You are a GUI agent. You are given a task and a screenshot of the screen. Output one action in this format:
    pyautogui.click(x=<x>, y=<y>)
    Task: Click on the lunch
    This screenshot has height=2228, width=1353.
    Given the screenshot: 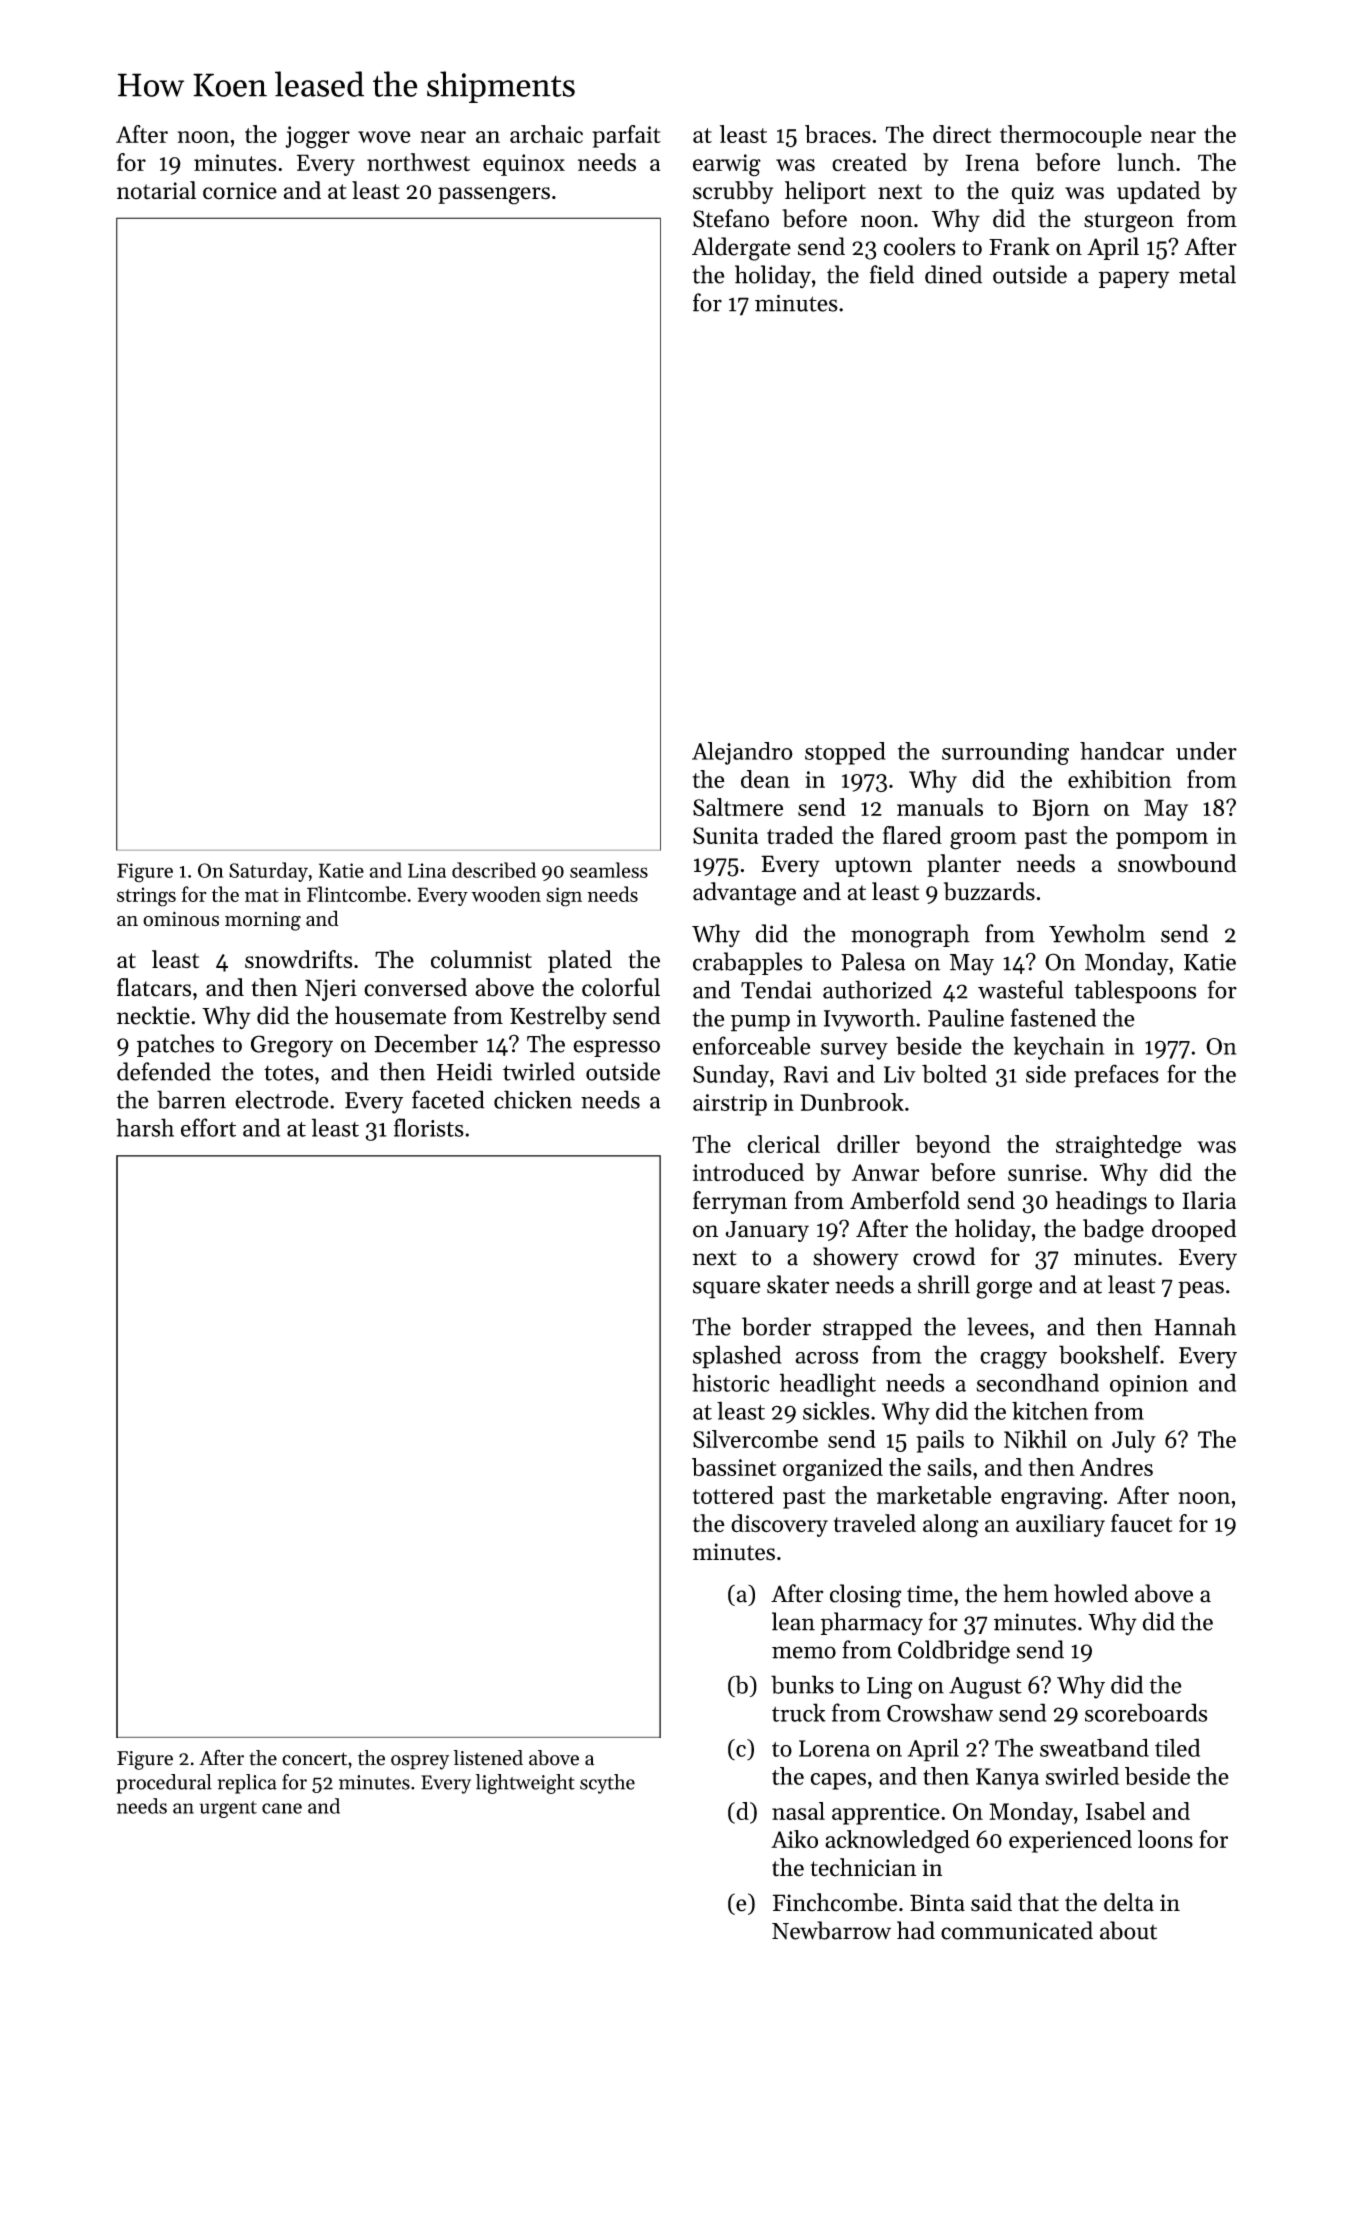 What is the action you would take?
    pyautogui.click(x=1146, y=162)
